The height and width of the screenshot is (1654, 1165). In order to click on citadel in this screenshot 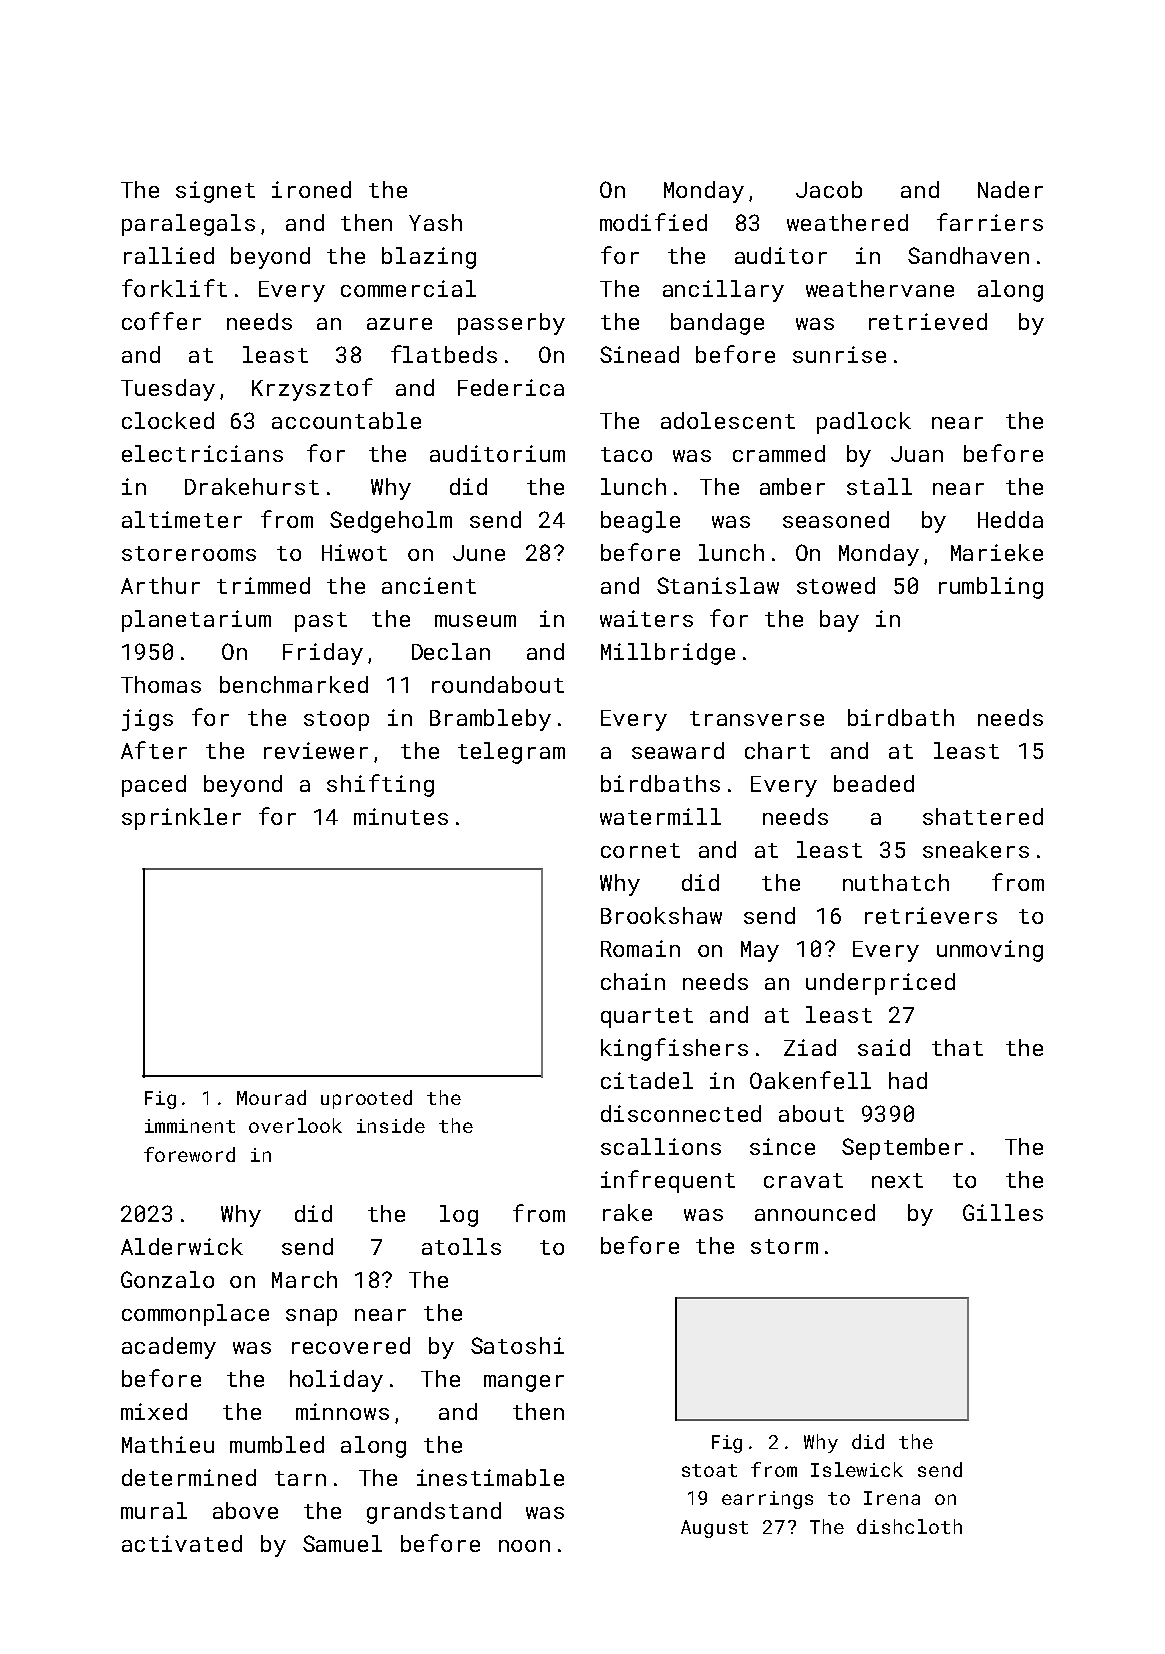, I will do `click(647, 1080)`.
